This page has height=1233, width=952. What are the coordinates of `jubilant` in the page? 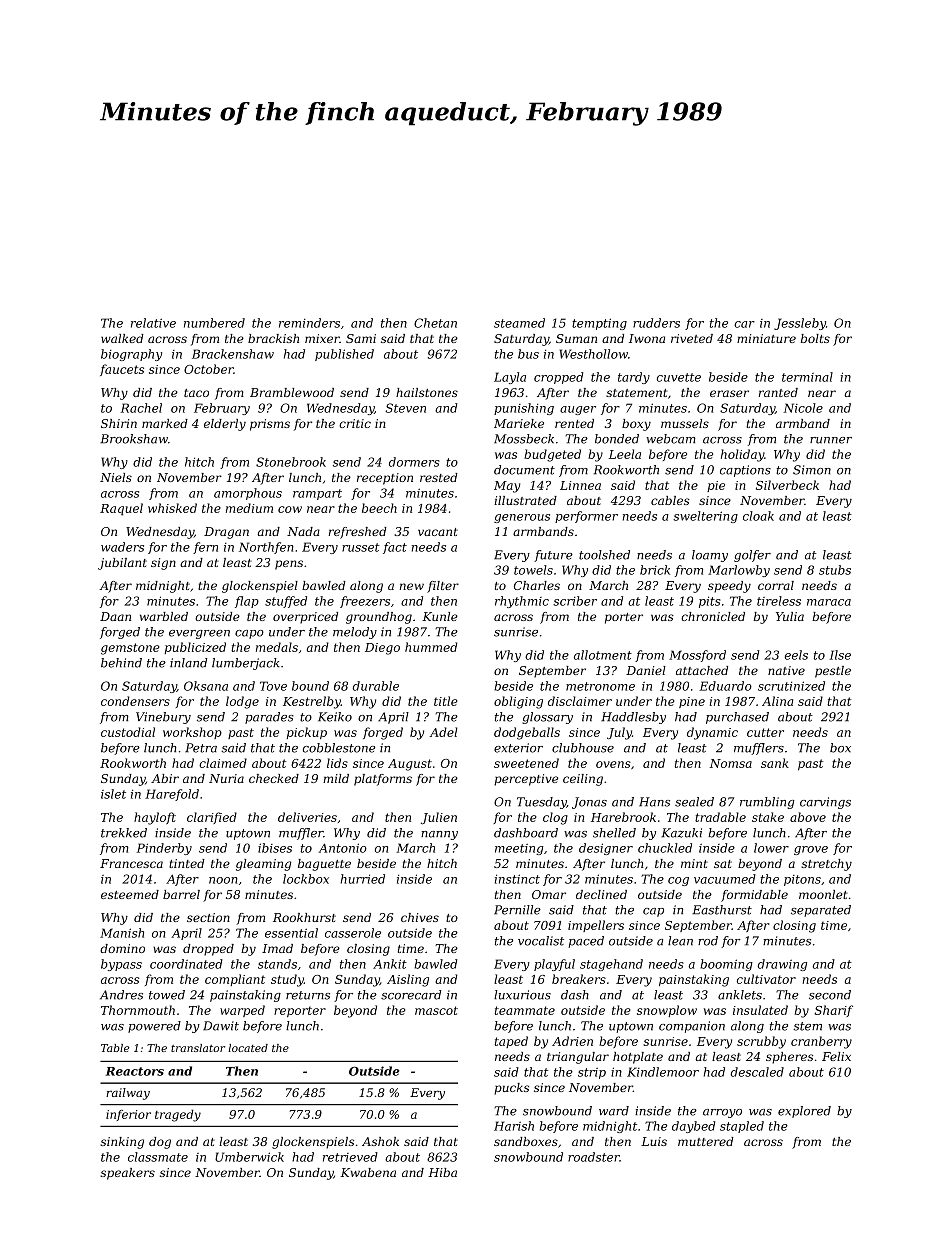 It's located at (122, 564).
